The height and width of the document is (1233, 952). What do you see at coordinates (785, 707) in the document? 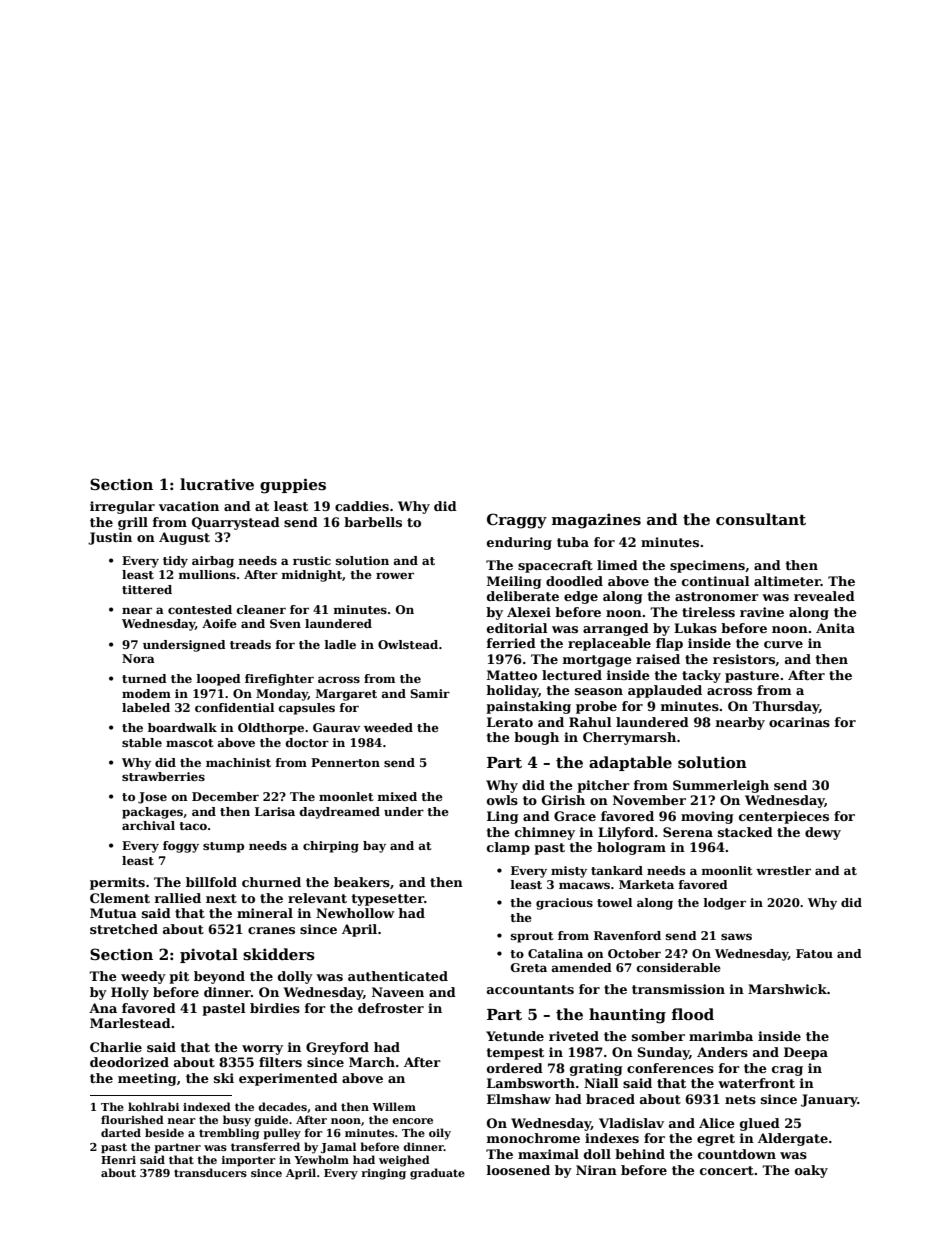
I see `Thursday` at bounding box center [785, 707].
